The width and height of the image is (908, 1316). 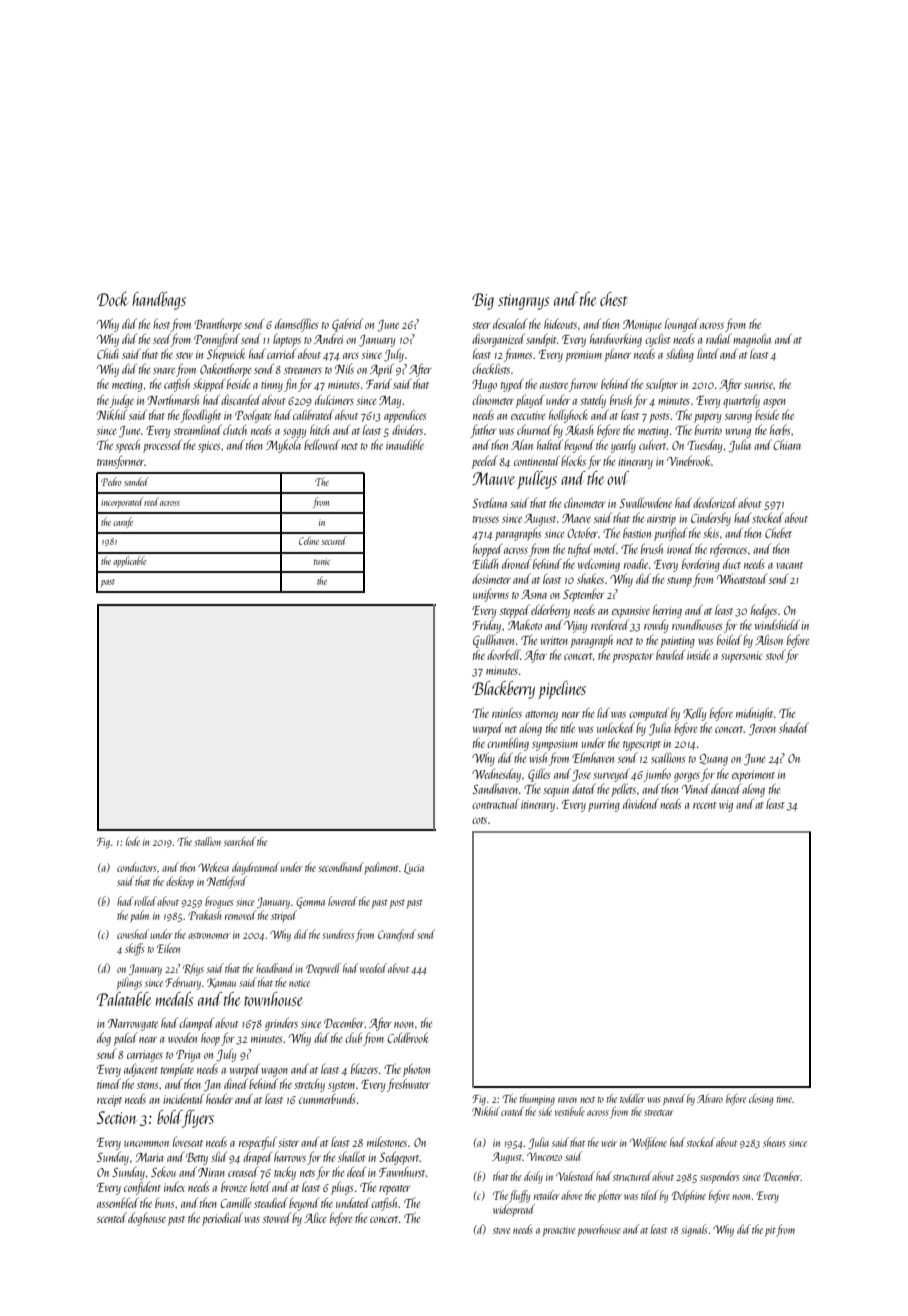 I want to click on freshwater, so click(x=408, y=1085).
